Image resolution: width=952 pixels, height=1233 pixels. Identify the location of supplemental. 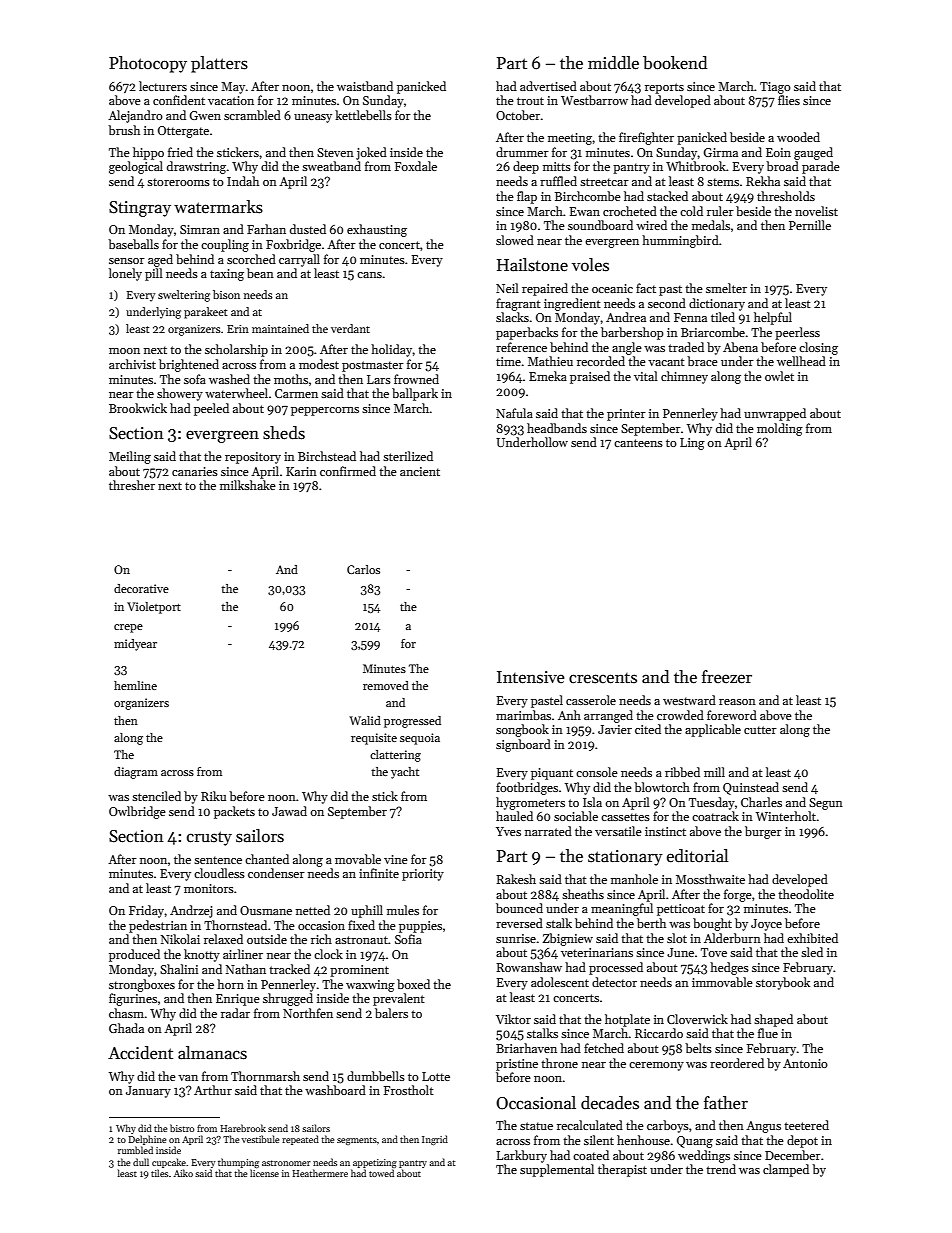
(557, 1170).
